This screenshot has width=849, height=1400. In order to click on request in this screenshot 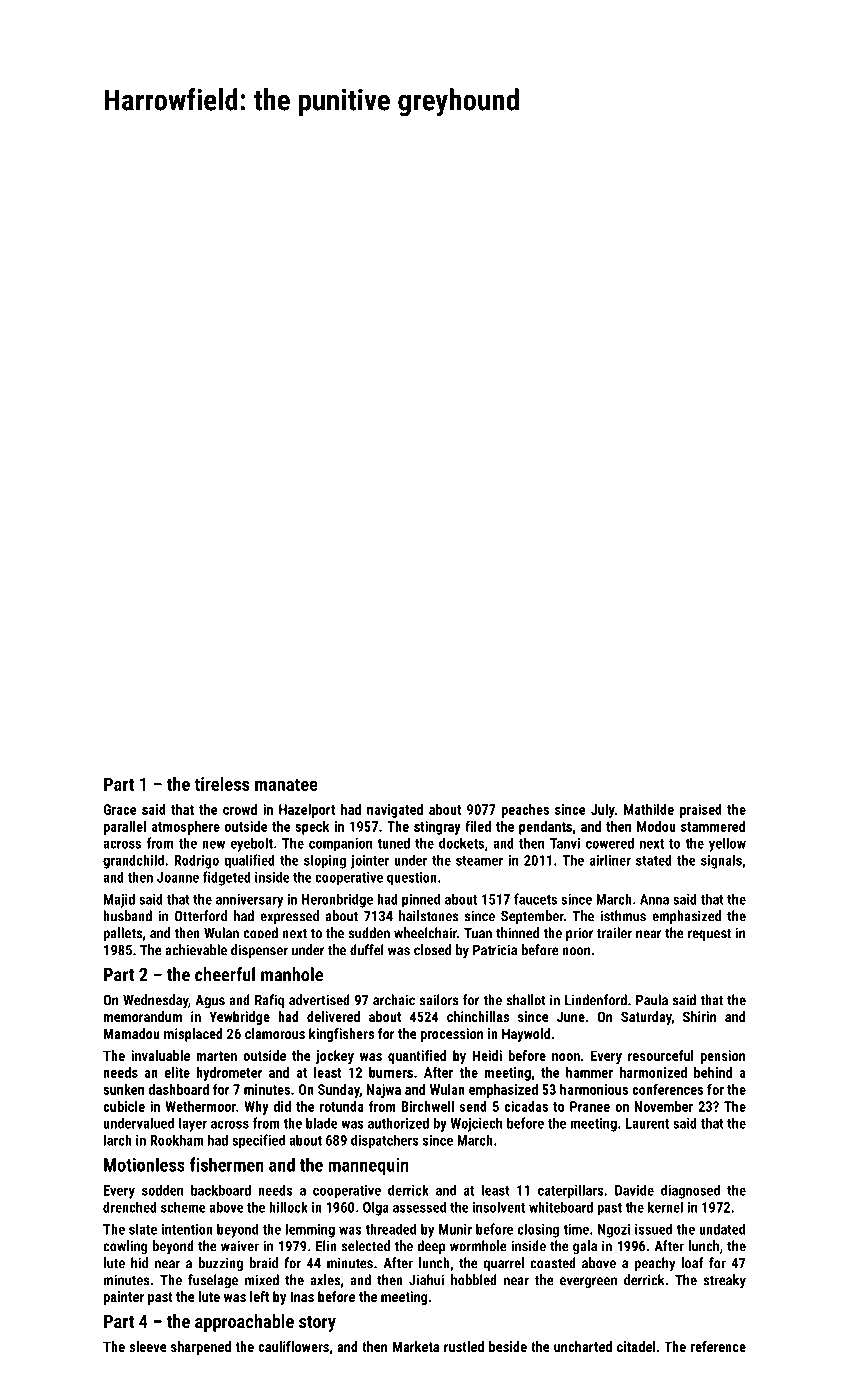, I will do `click(709, 934)`.
